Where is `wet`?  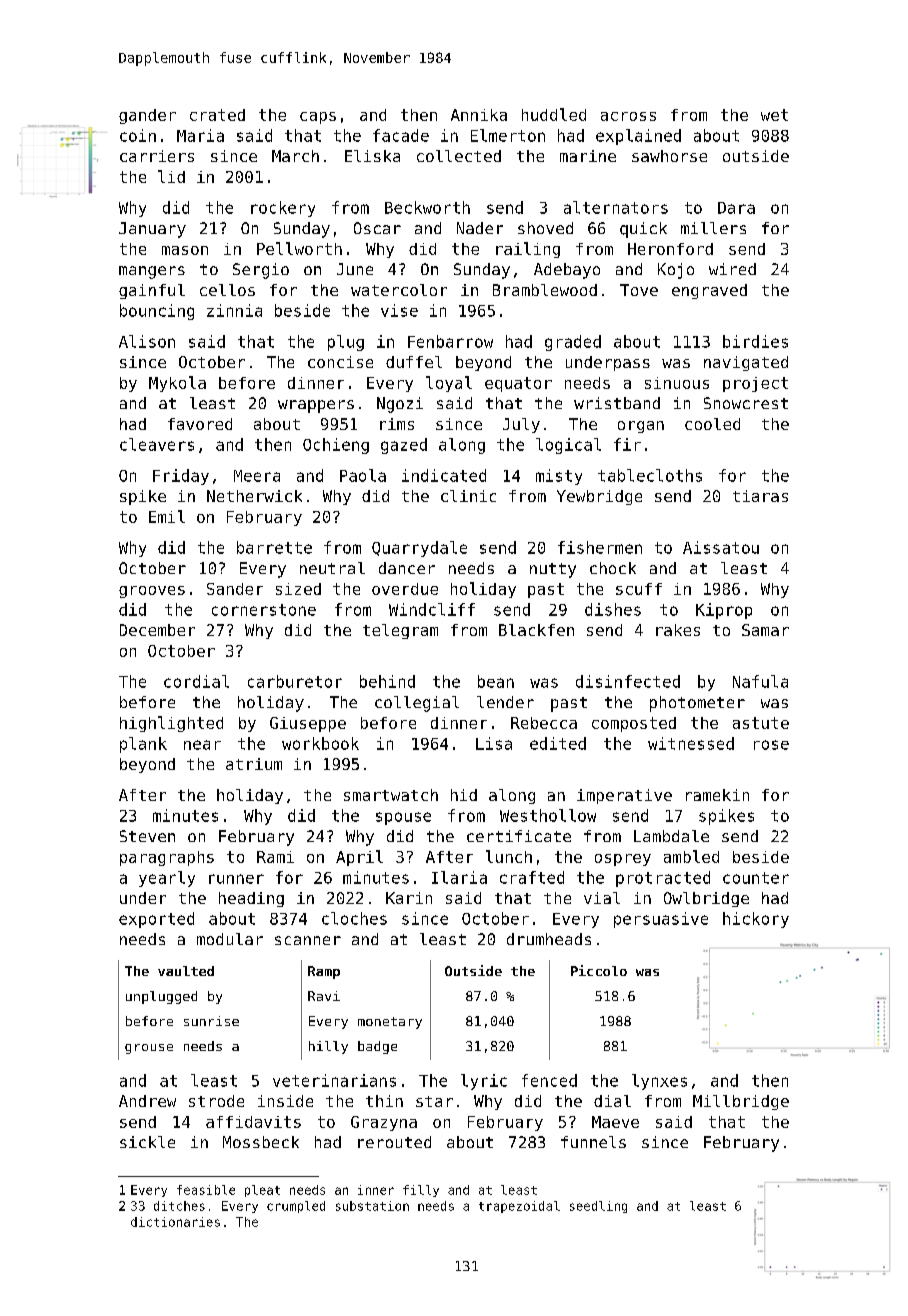
wet is located at coordinates (774, 115).
